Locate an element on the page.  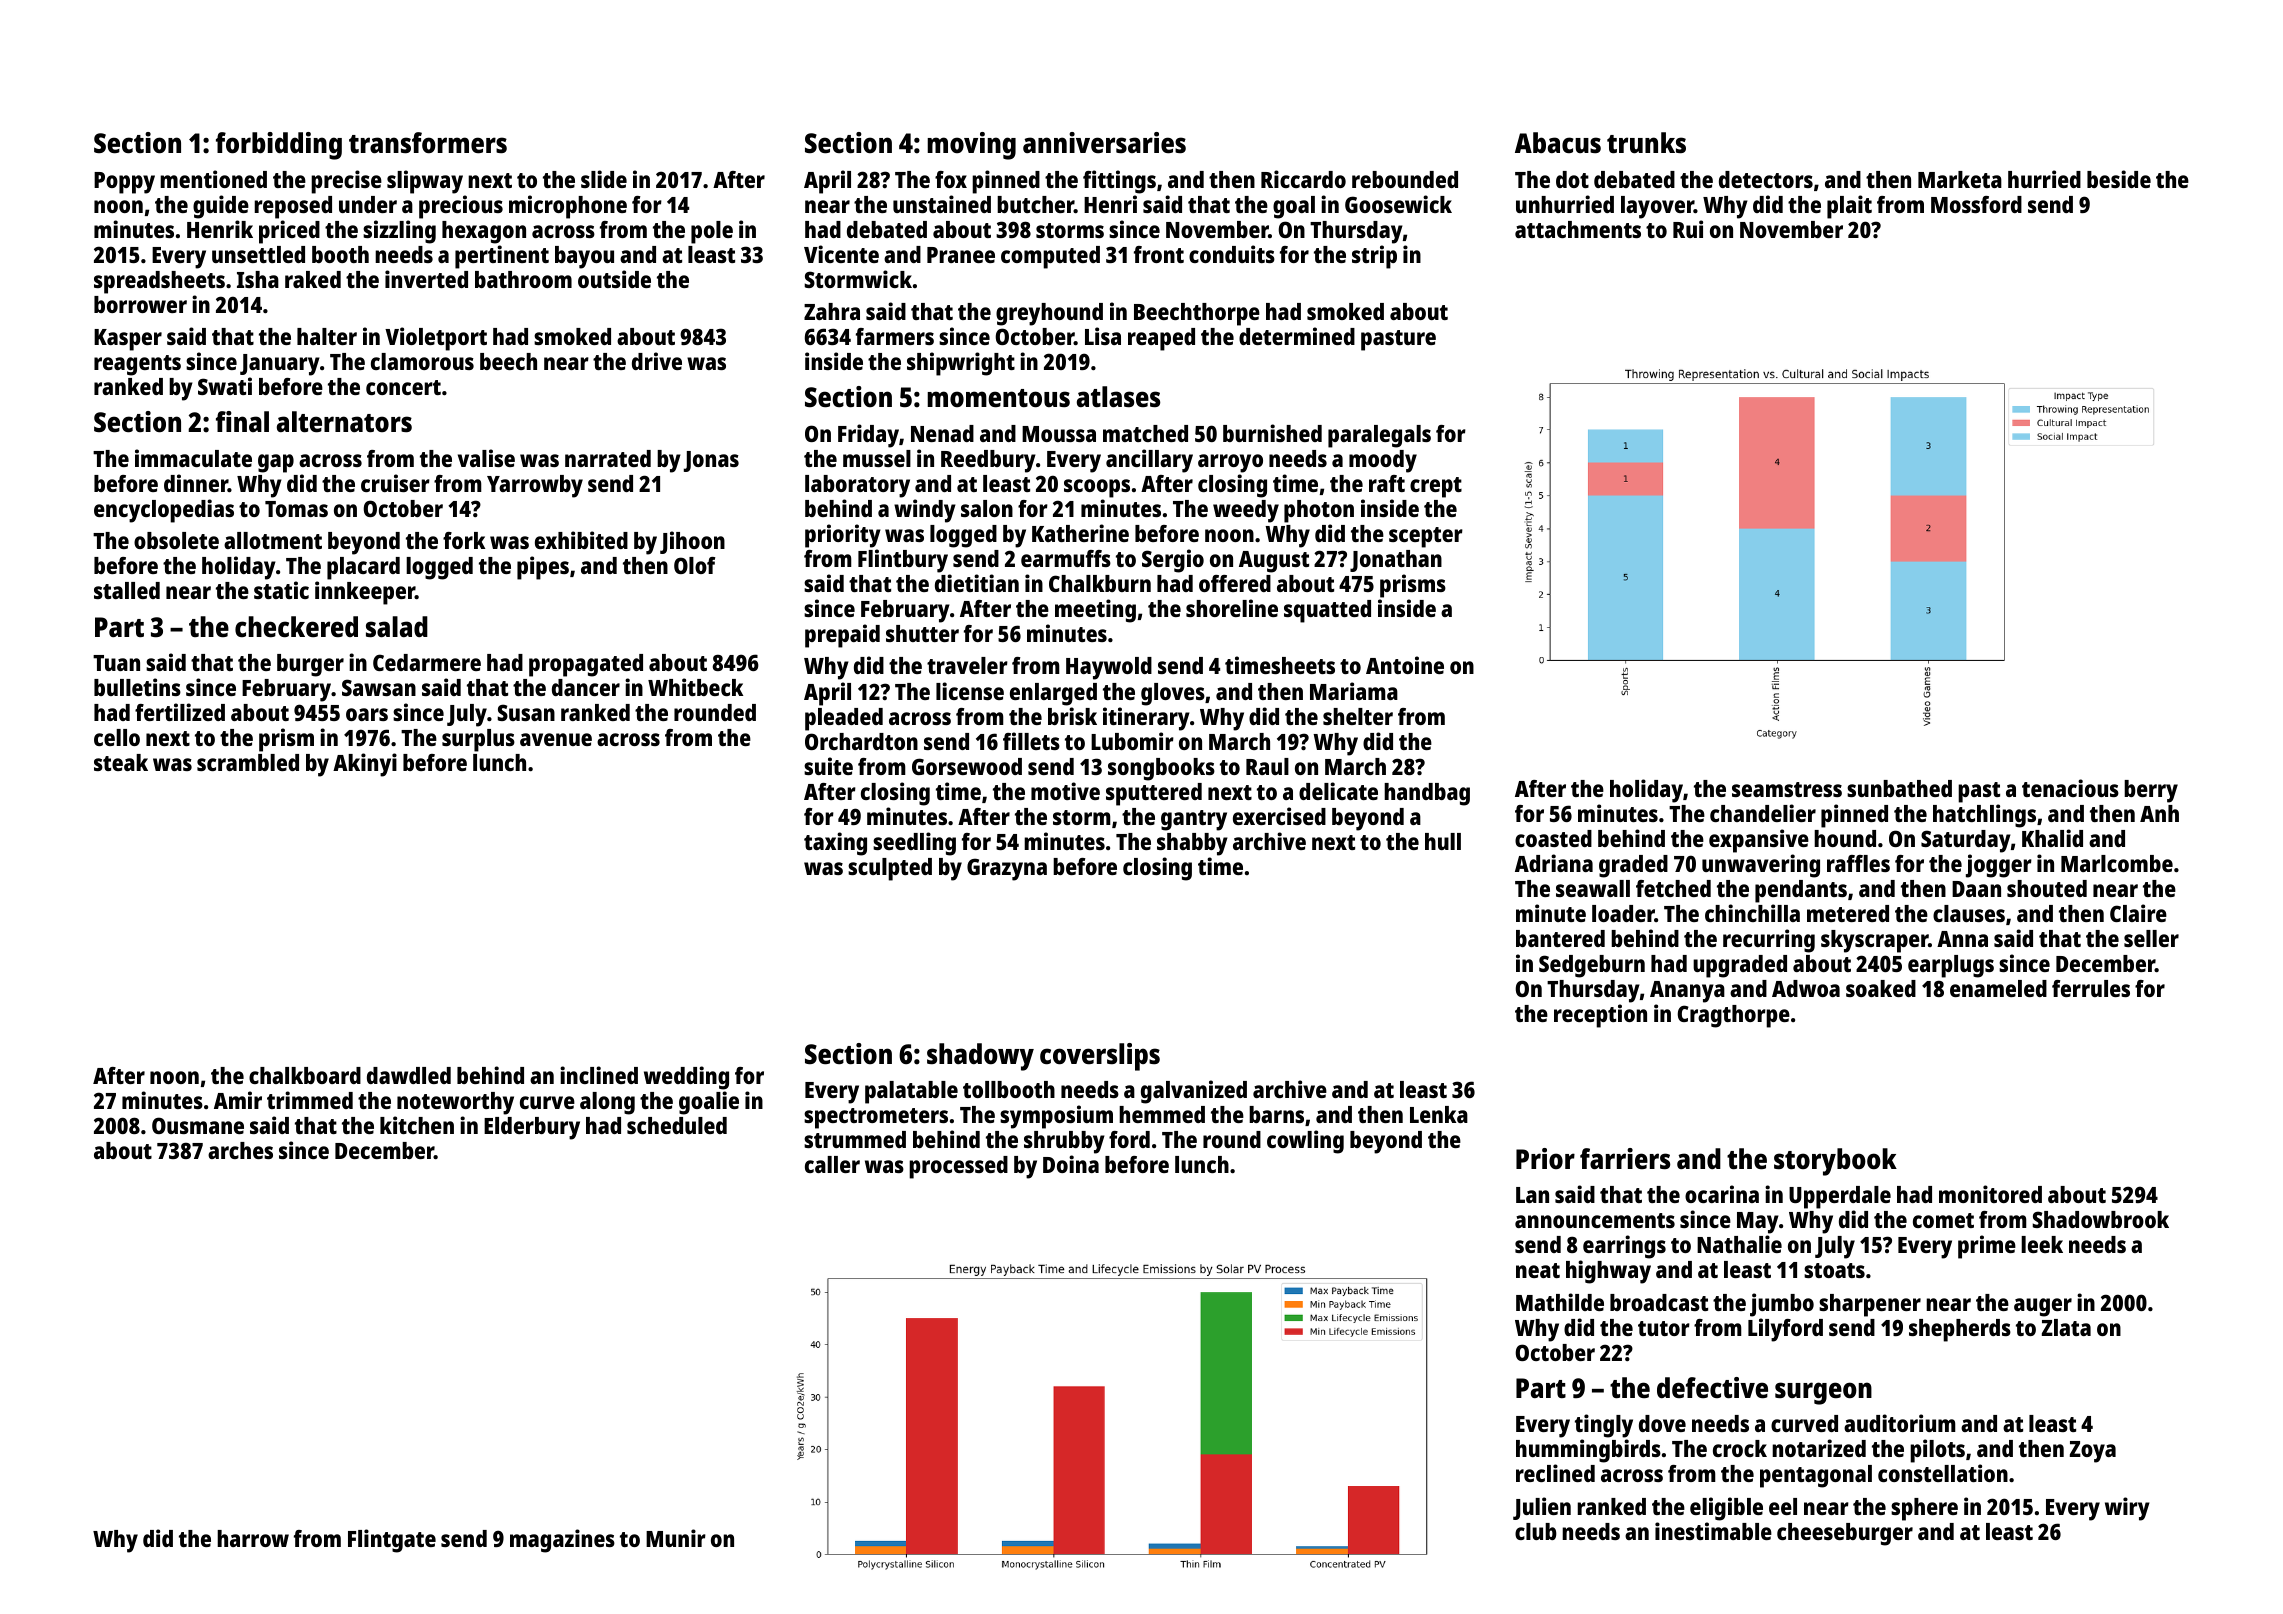
transformers is located at coordinates (428, 143).
